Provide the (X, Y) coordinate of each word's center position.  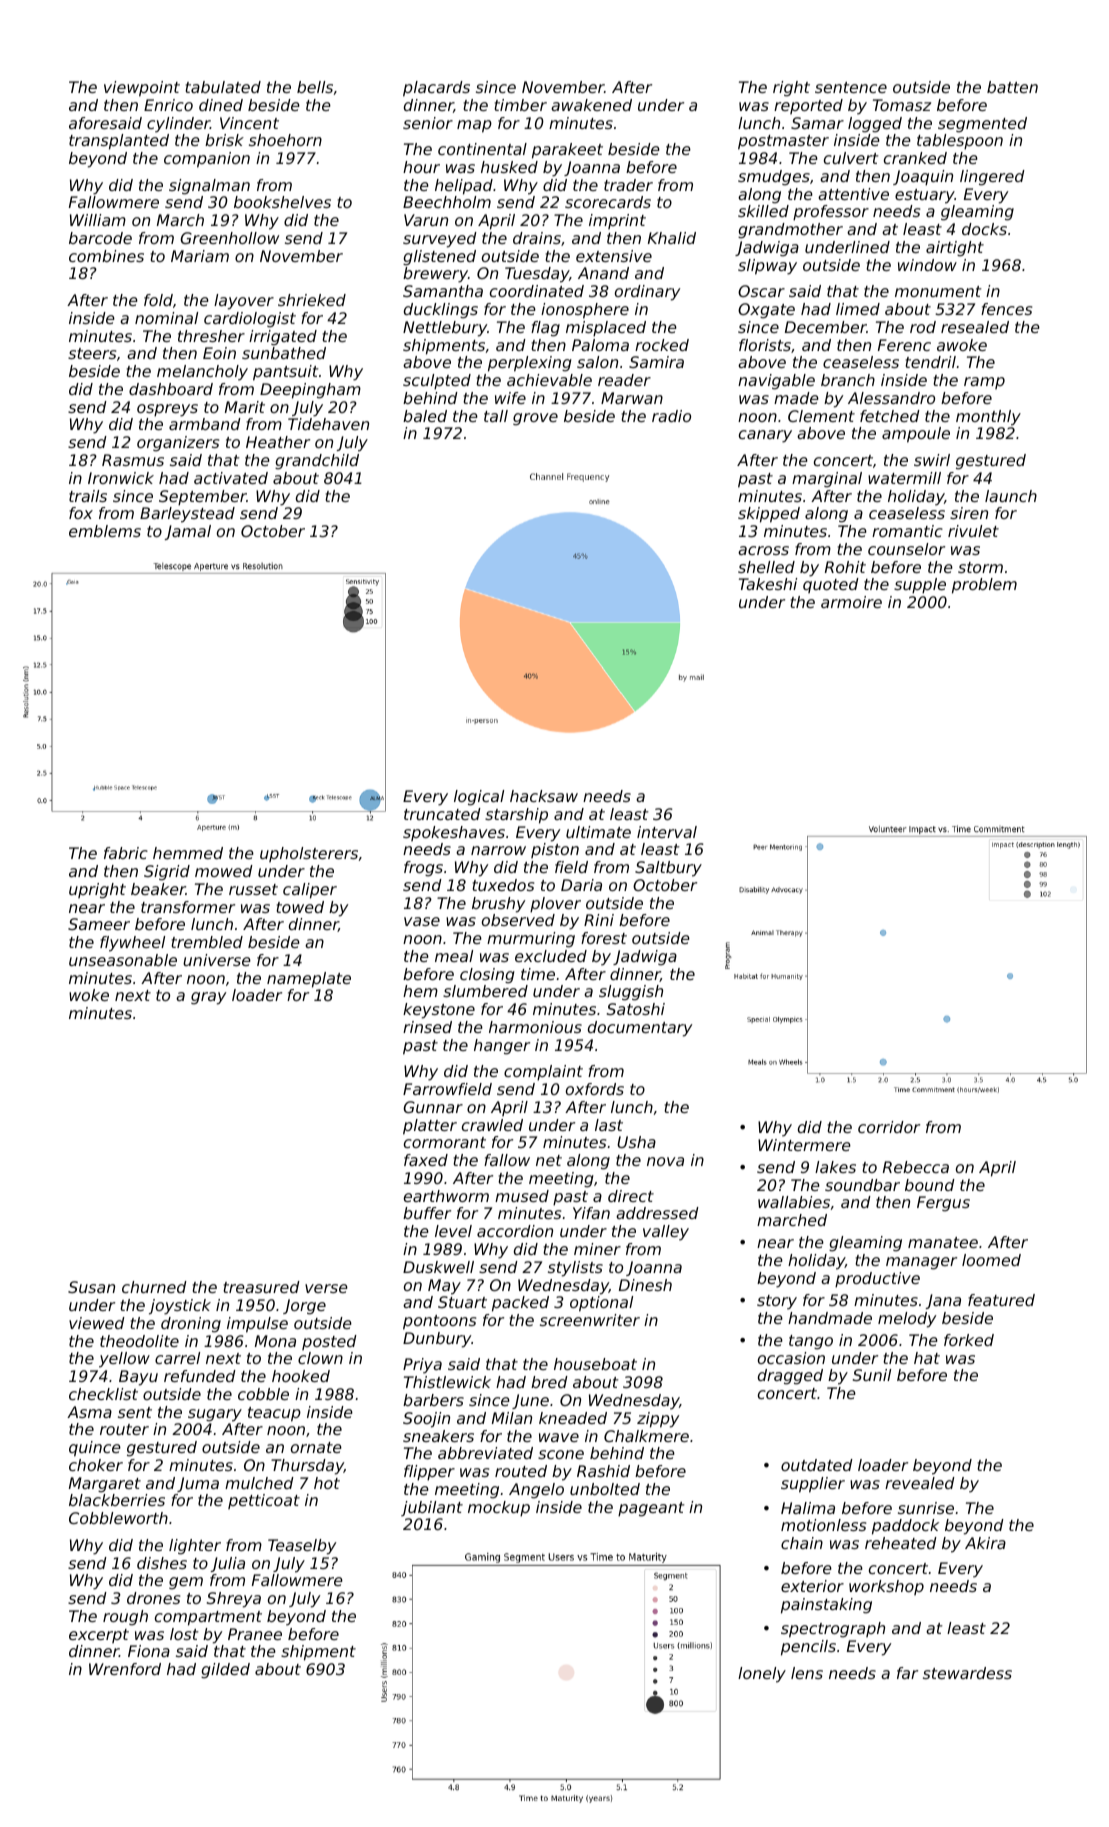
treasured (261, 1287)
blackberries (117, 1500)
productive (877, 1280)
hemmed (188, 853)
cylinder (178, 125)
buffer (427, 1213)
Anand (603, 273)
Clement (821, 416)
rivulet (973, 531)
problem (984, 586)
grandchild (317, 462)
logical (479, 798)
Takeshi (768, 584)
